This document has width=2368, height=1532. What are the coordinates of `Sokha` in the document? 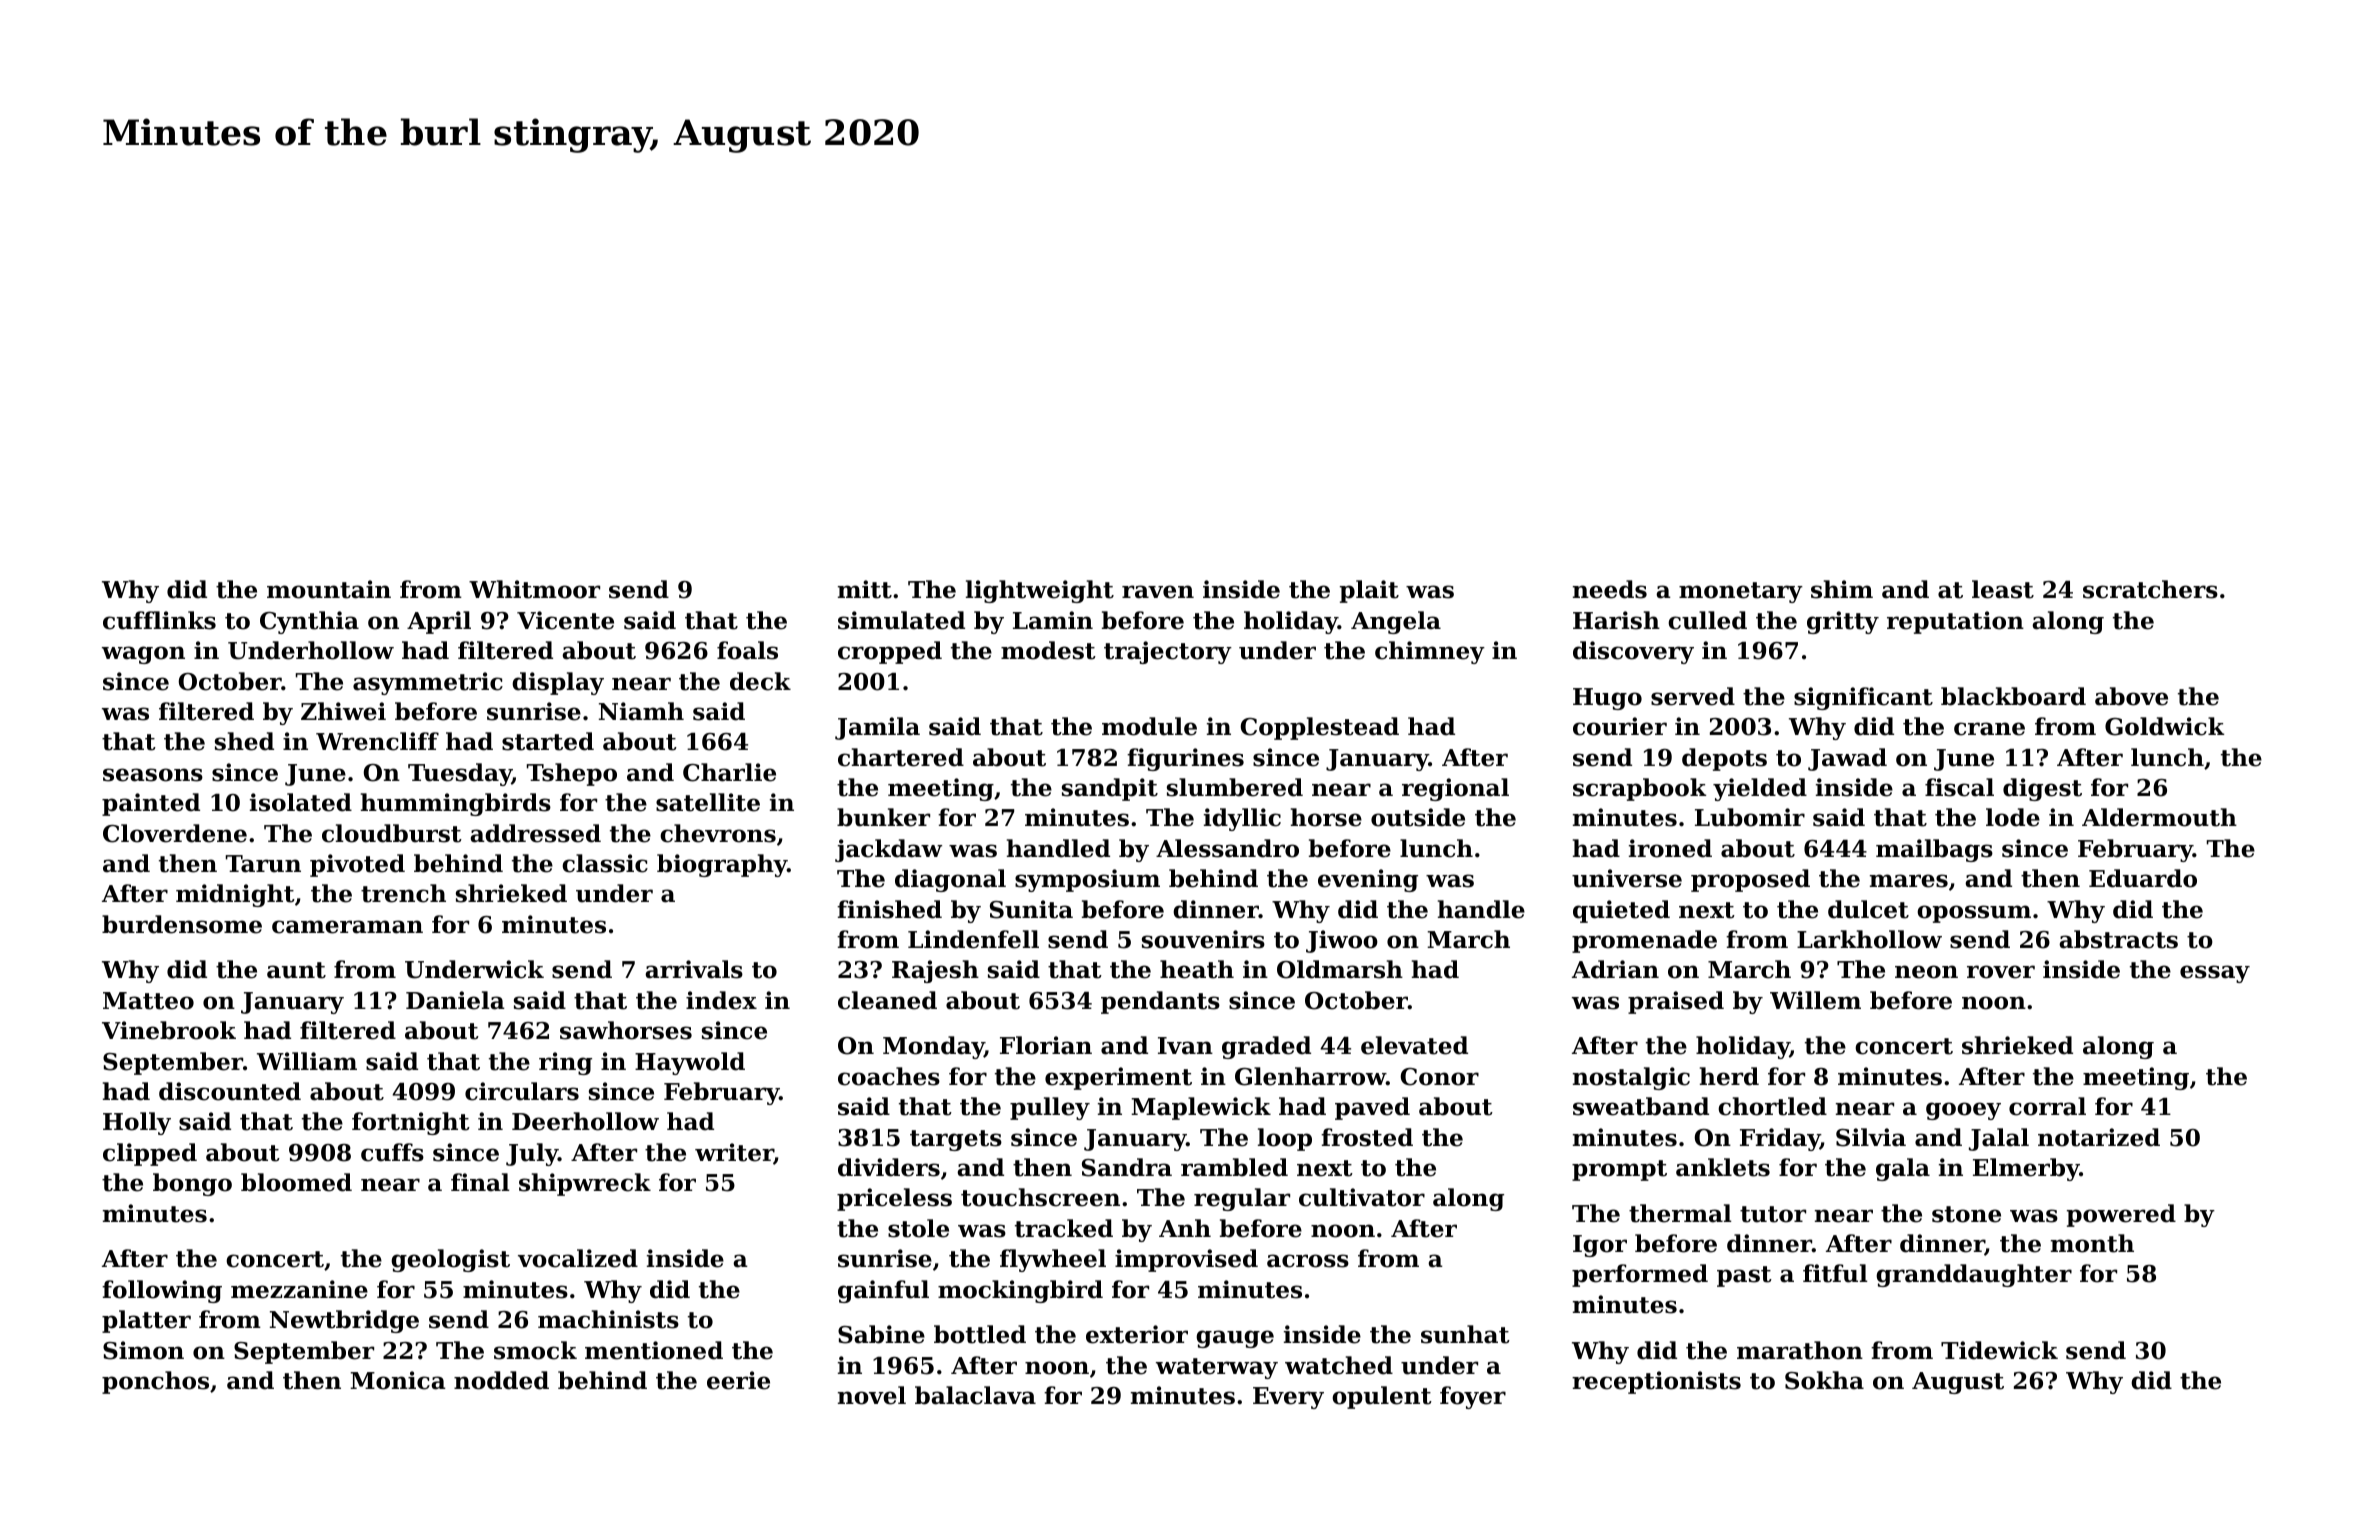 It's located at (1824, 1380).
